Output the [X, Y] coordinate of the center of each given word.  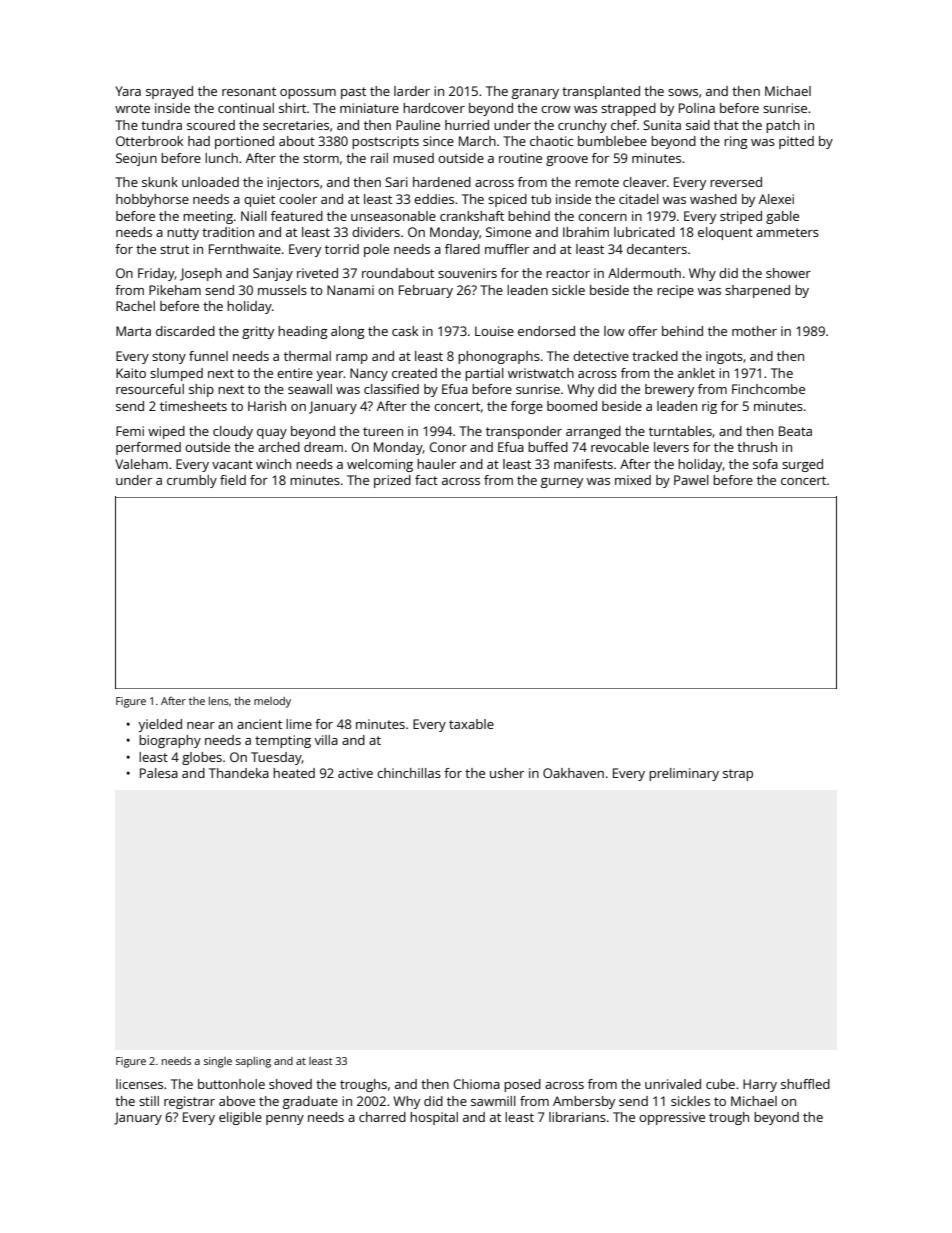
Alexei [776, 199]
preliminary [684, 774]
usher [507, 773]
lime [299, 724]
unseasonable [393, 216]
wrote [132, 108]
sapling [253, 1062]
